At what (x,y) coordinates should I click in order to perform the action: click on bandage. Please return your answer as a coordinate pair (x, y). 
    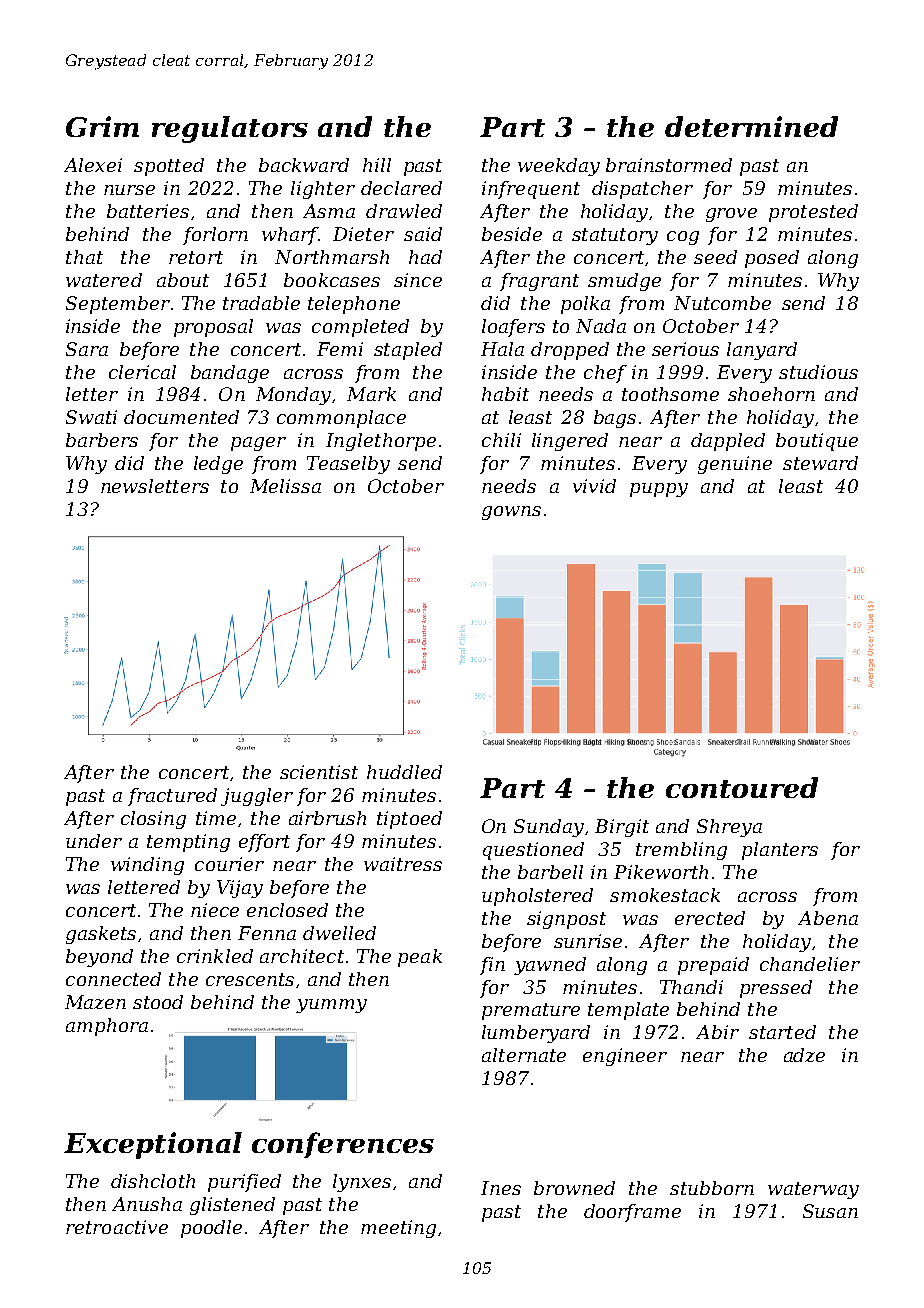
    Looking at the image, I should click on (230, 374).
